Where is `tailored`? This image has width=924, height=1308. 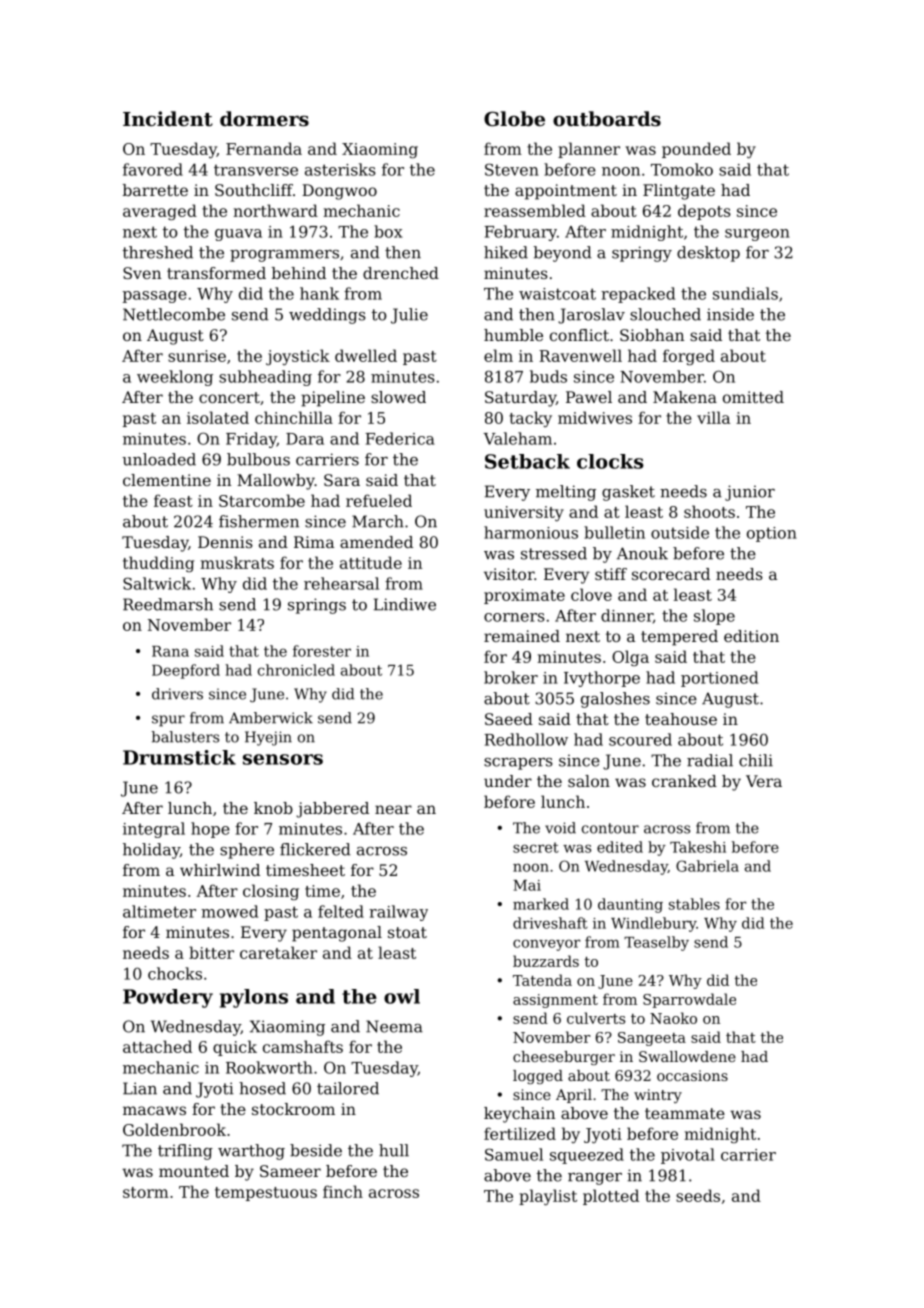
tailored is located at coordinates (348, 1088).
